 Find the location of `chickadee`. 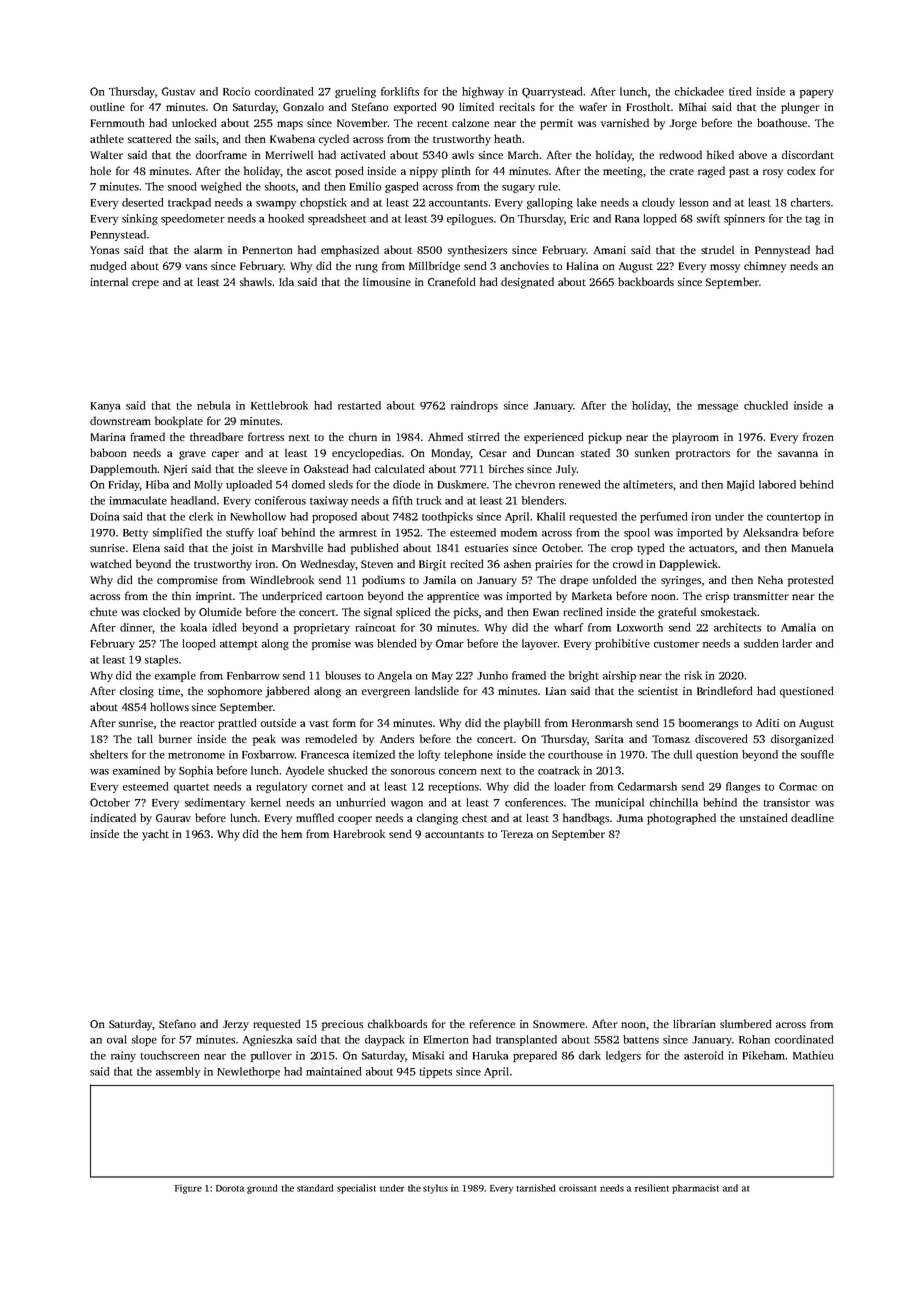

chickadee is located at coordinates (699, 91).
